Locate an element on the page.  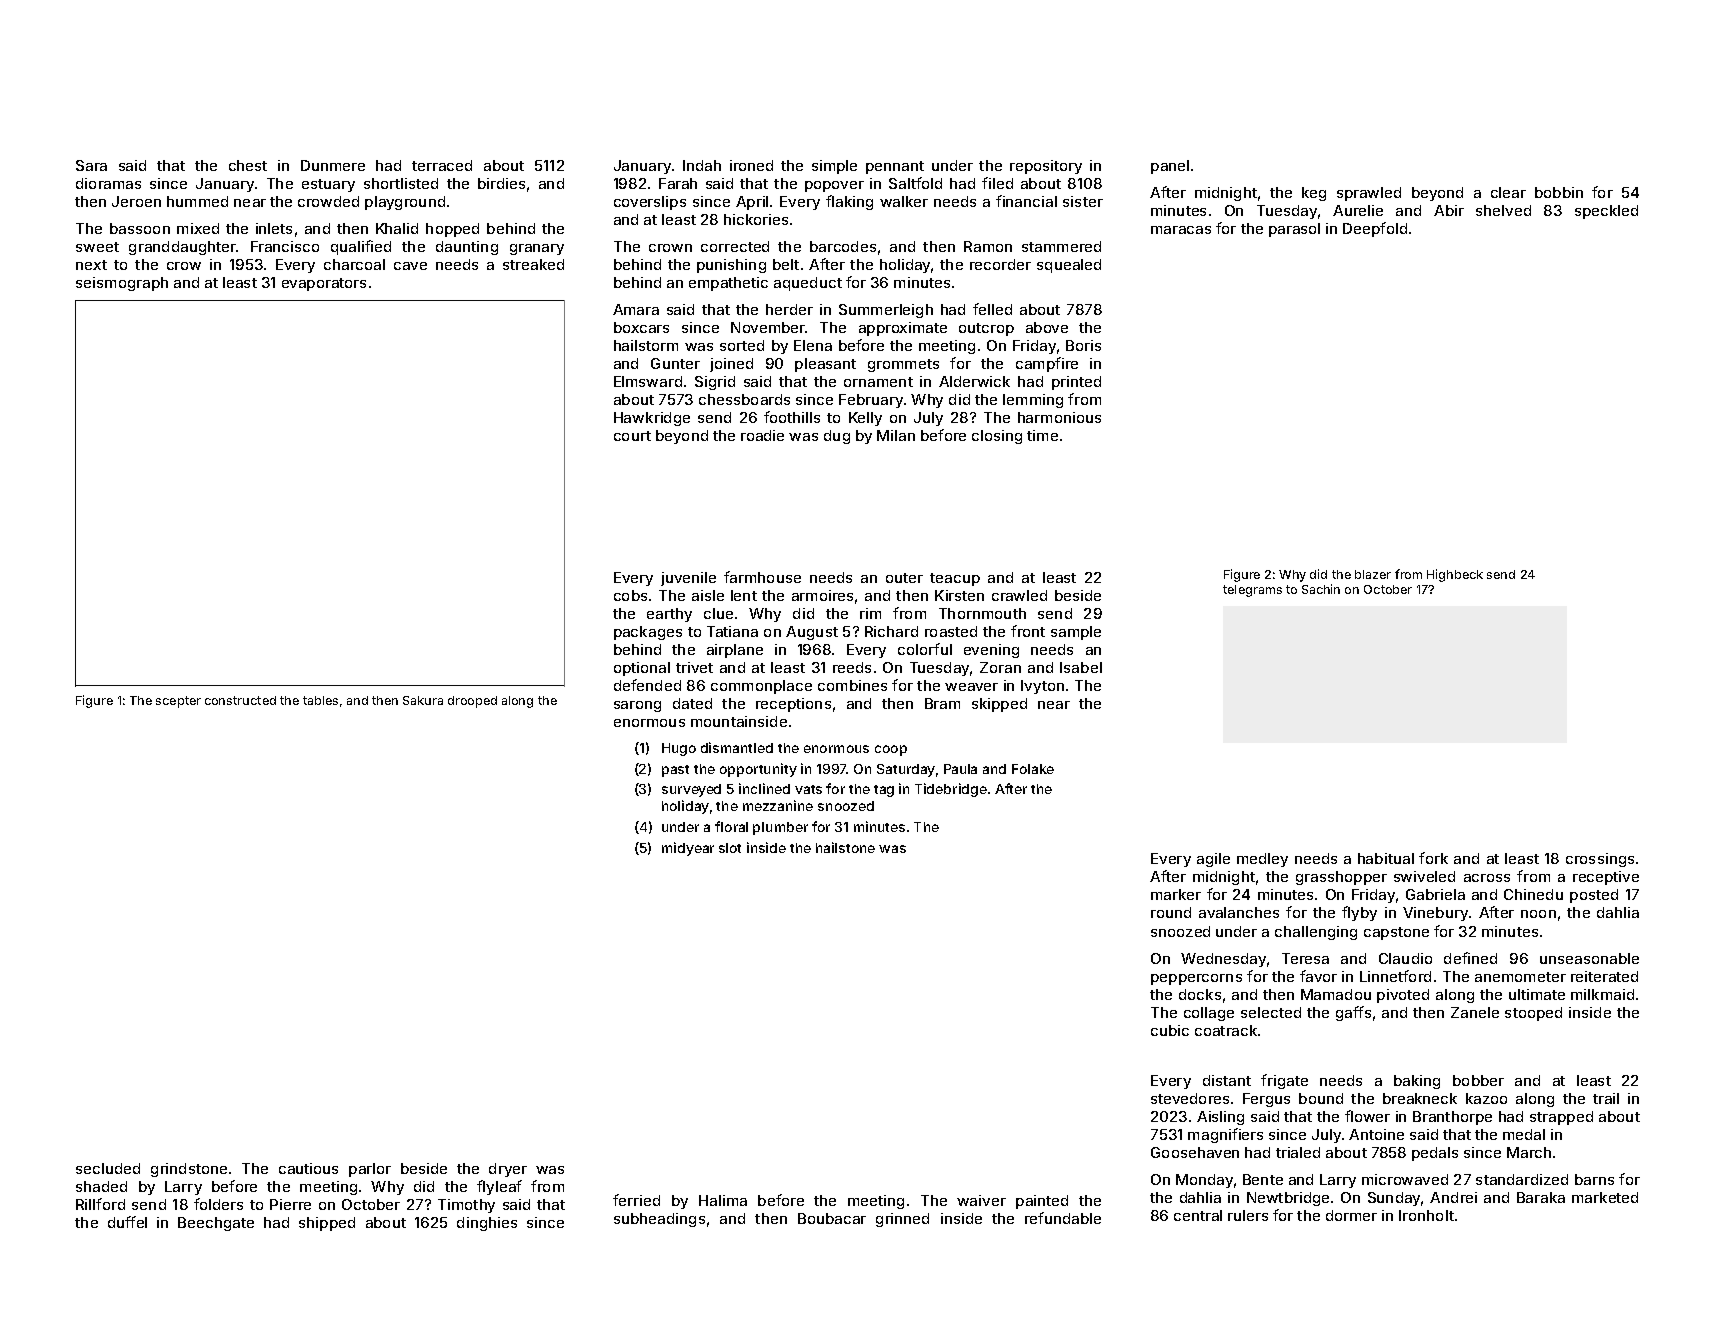
Alderwick is located at coordinates (974, 381).
